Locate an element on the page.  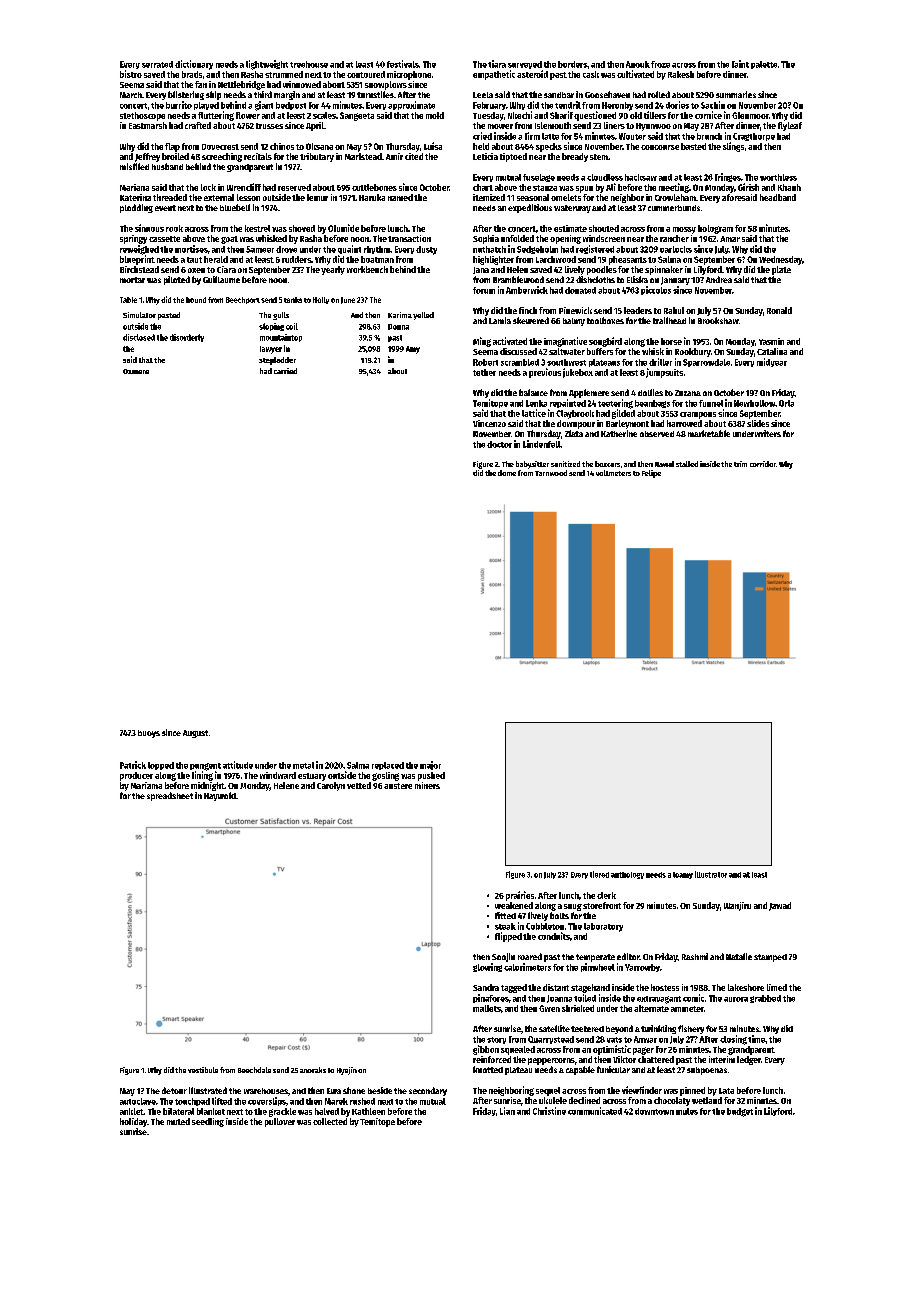
misfiled is located at coordinates (134, 166).
